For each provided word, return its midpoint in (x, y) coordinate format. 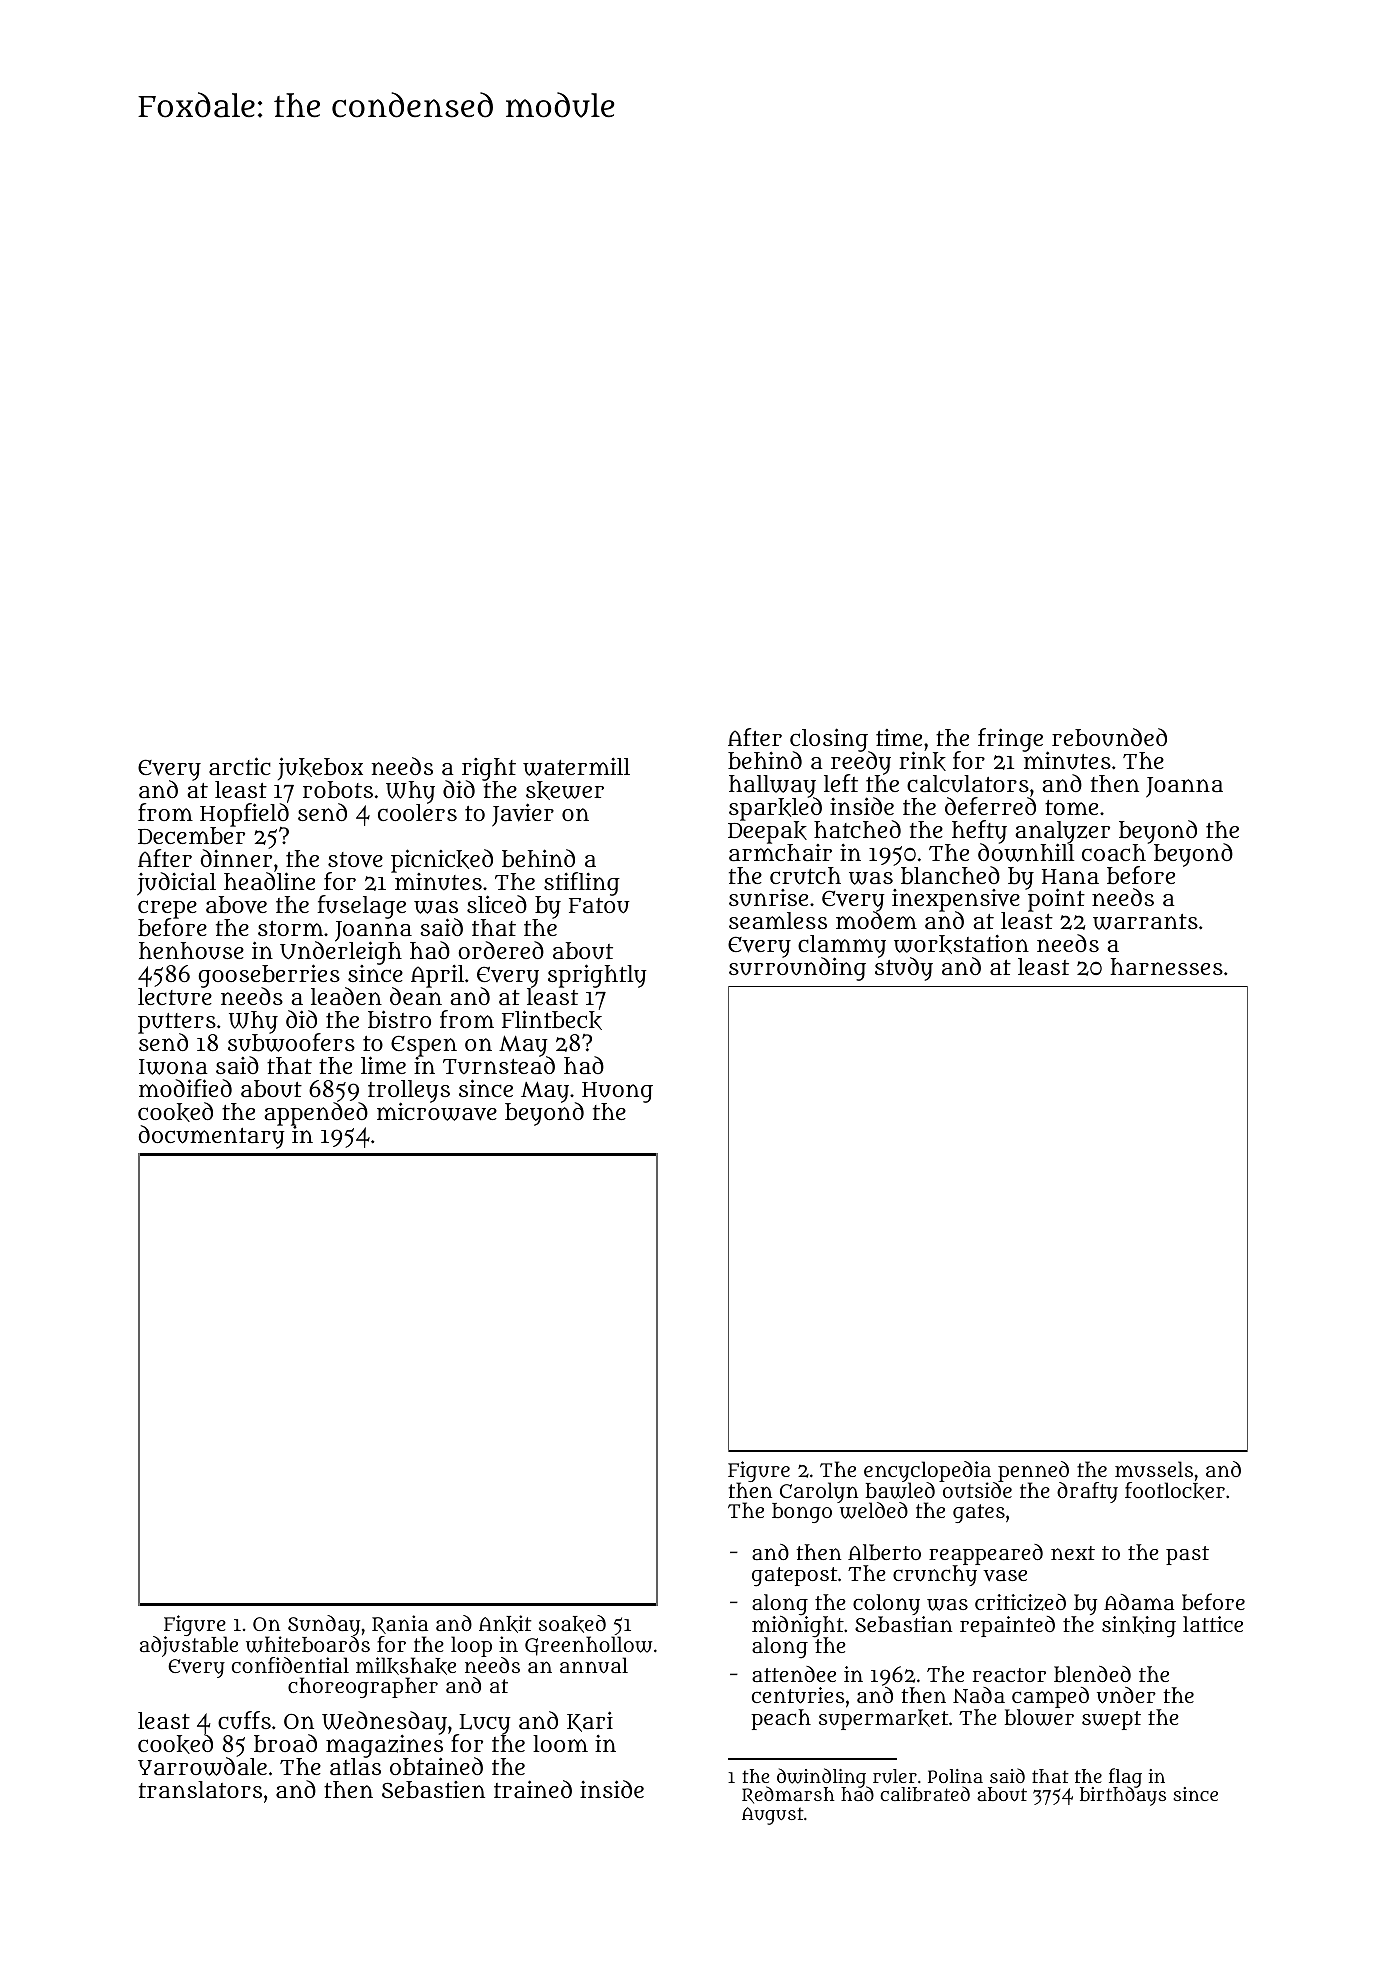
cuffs (244, 1720)
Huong (617, 1092)
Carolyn (819, 1492)
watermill (576, 767)
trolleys (409, 1091)
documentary (212, 1137)
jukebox (320, 768)
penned (1033, 1471)
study (904, 969)
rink (922, 761)
